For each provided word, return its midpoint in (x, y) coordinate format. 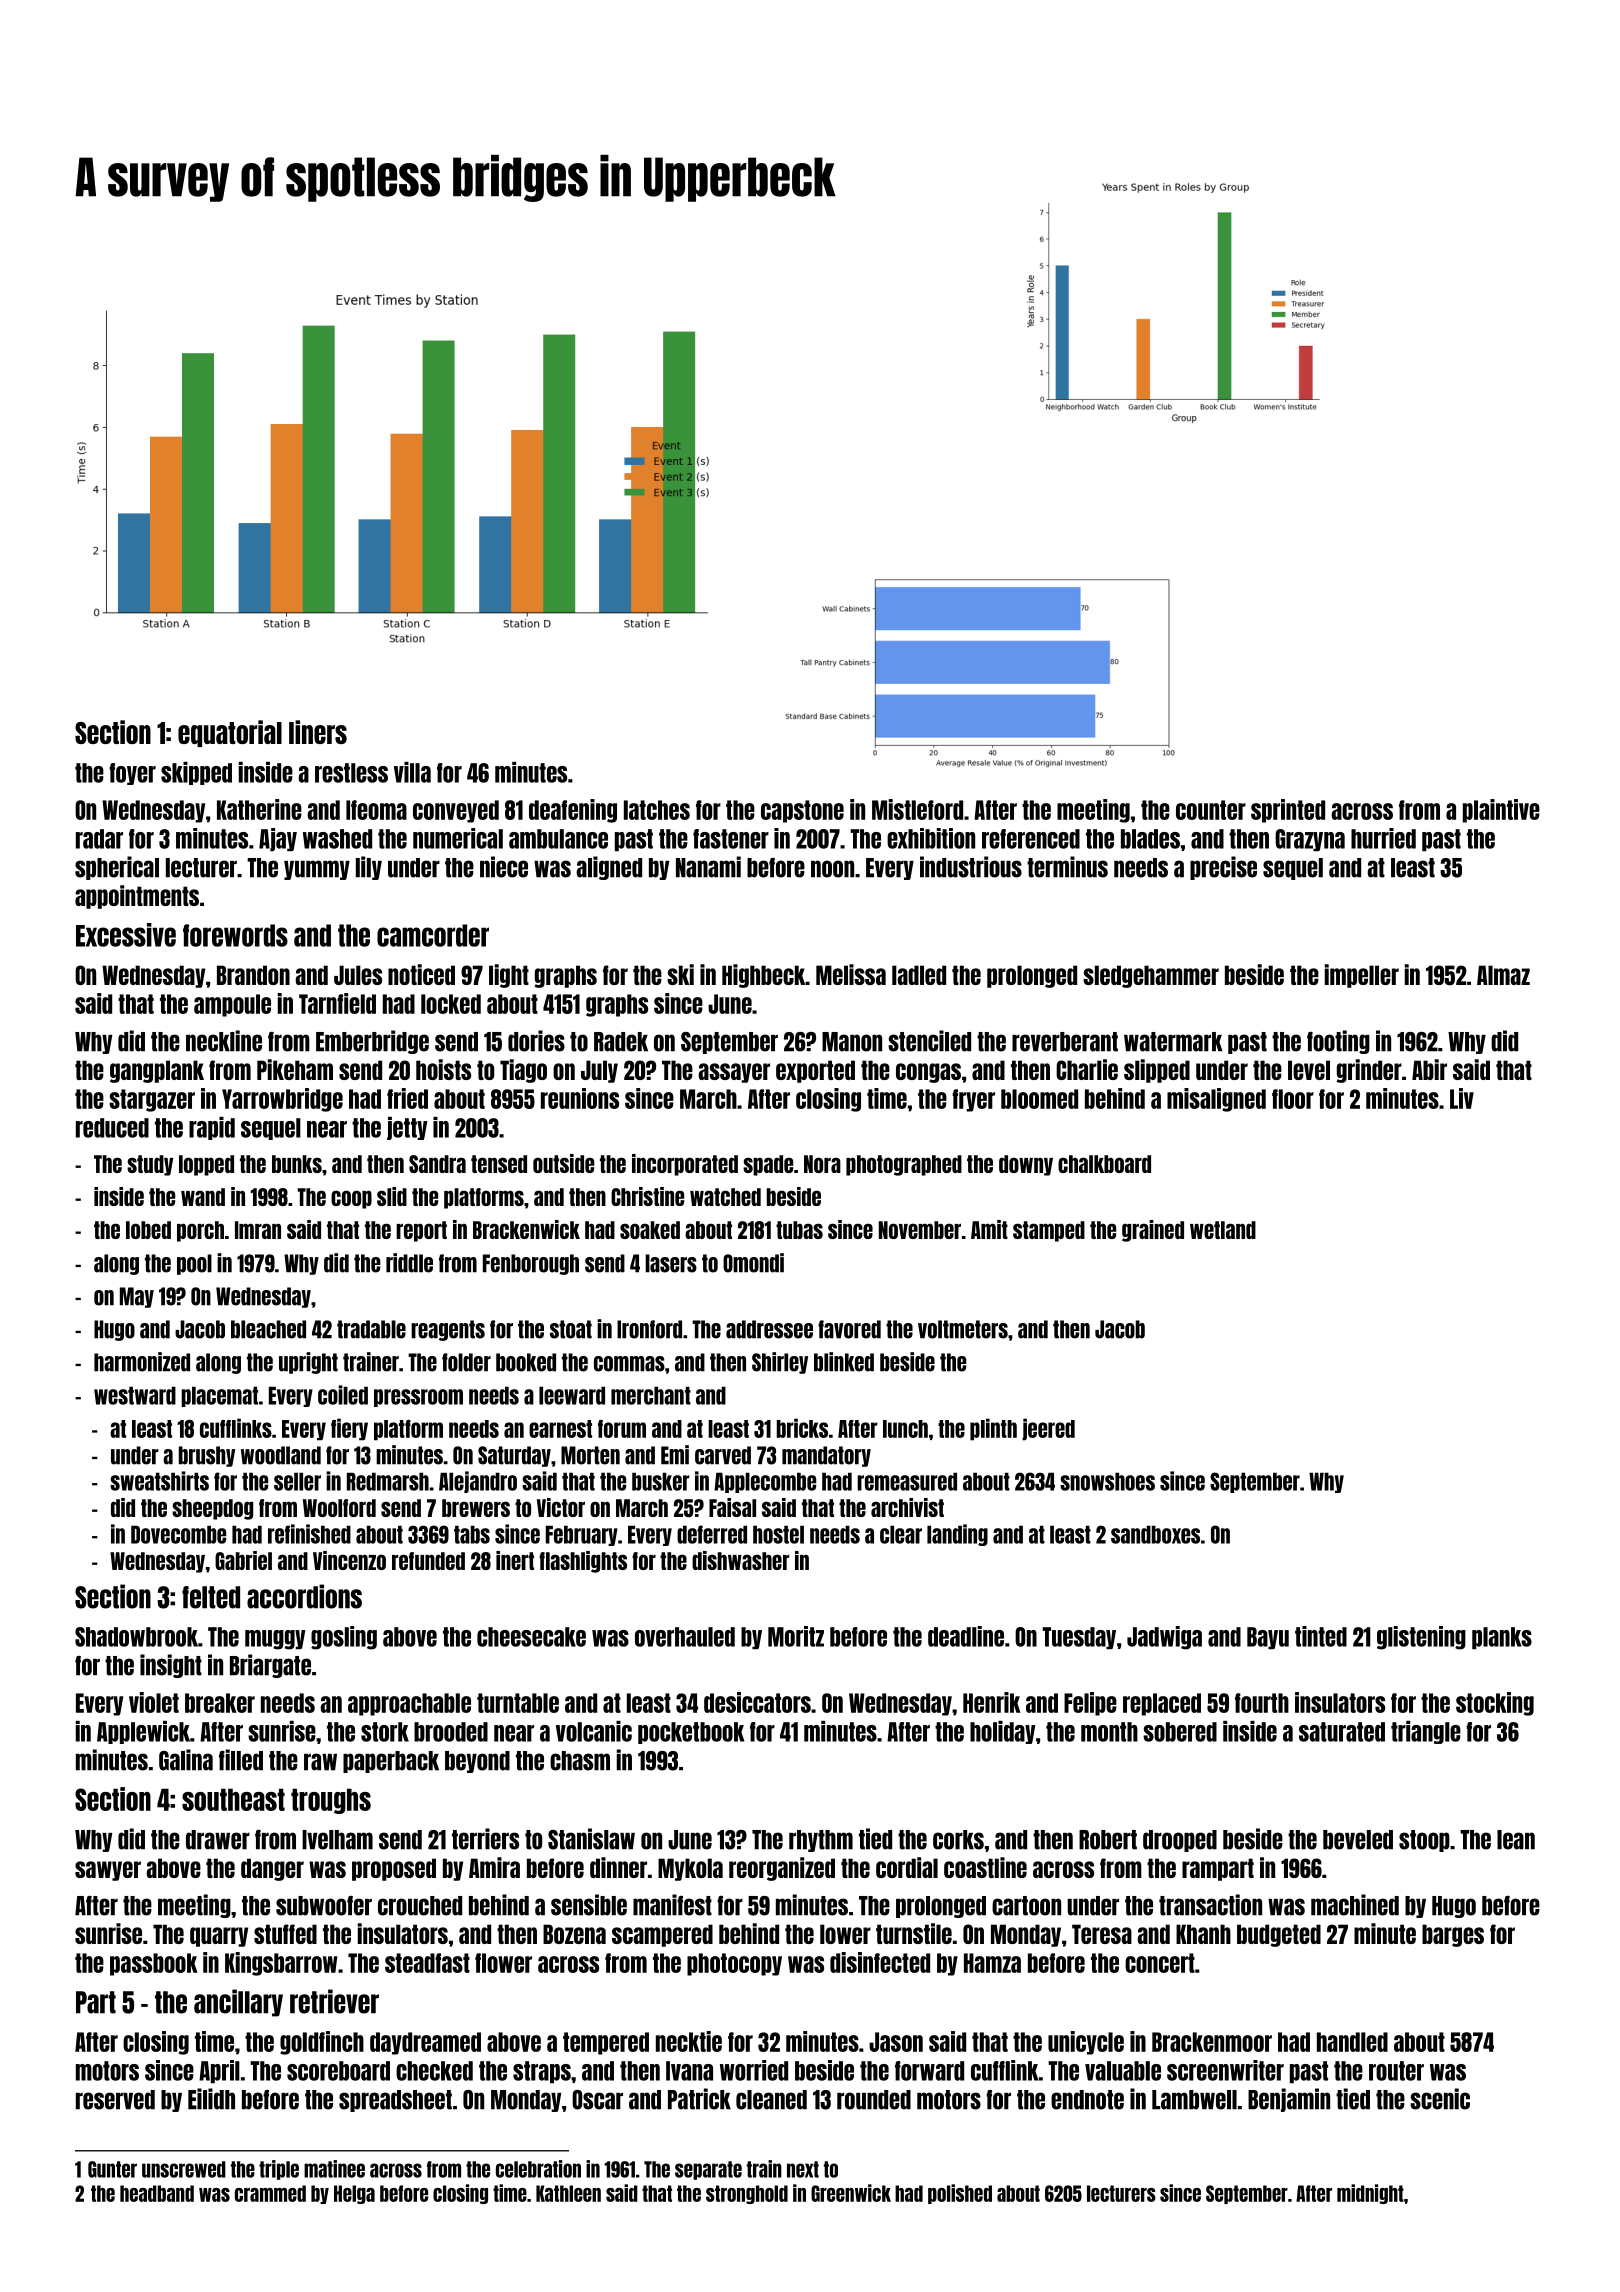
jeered (1048, 1429)
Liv (1462, 1098)
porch (200, 1231)
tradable (371, 1329)
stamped (1049, 1231)
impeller (1362, 976)
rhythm (821, 1841)
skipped (196, 773)
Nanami (708, 867)
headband (157, 2193)
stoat (571, 1329)
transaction (1210, 1905)
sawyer (108, 1871)
